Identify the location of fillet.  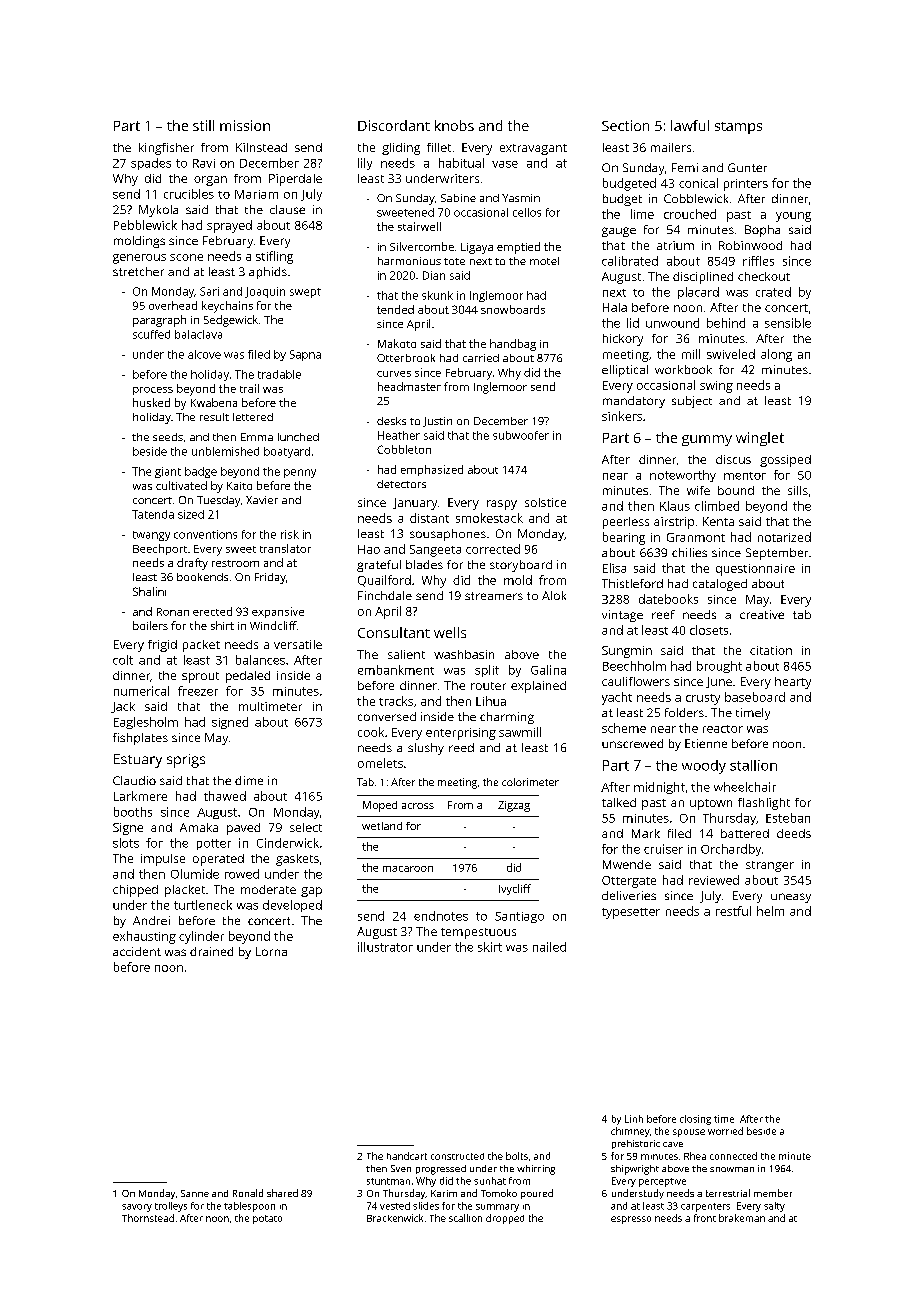
(439, 147).
